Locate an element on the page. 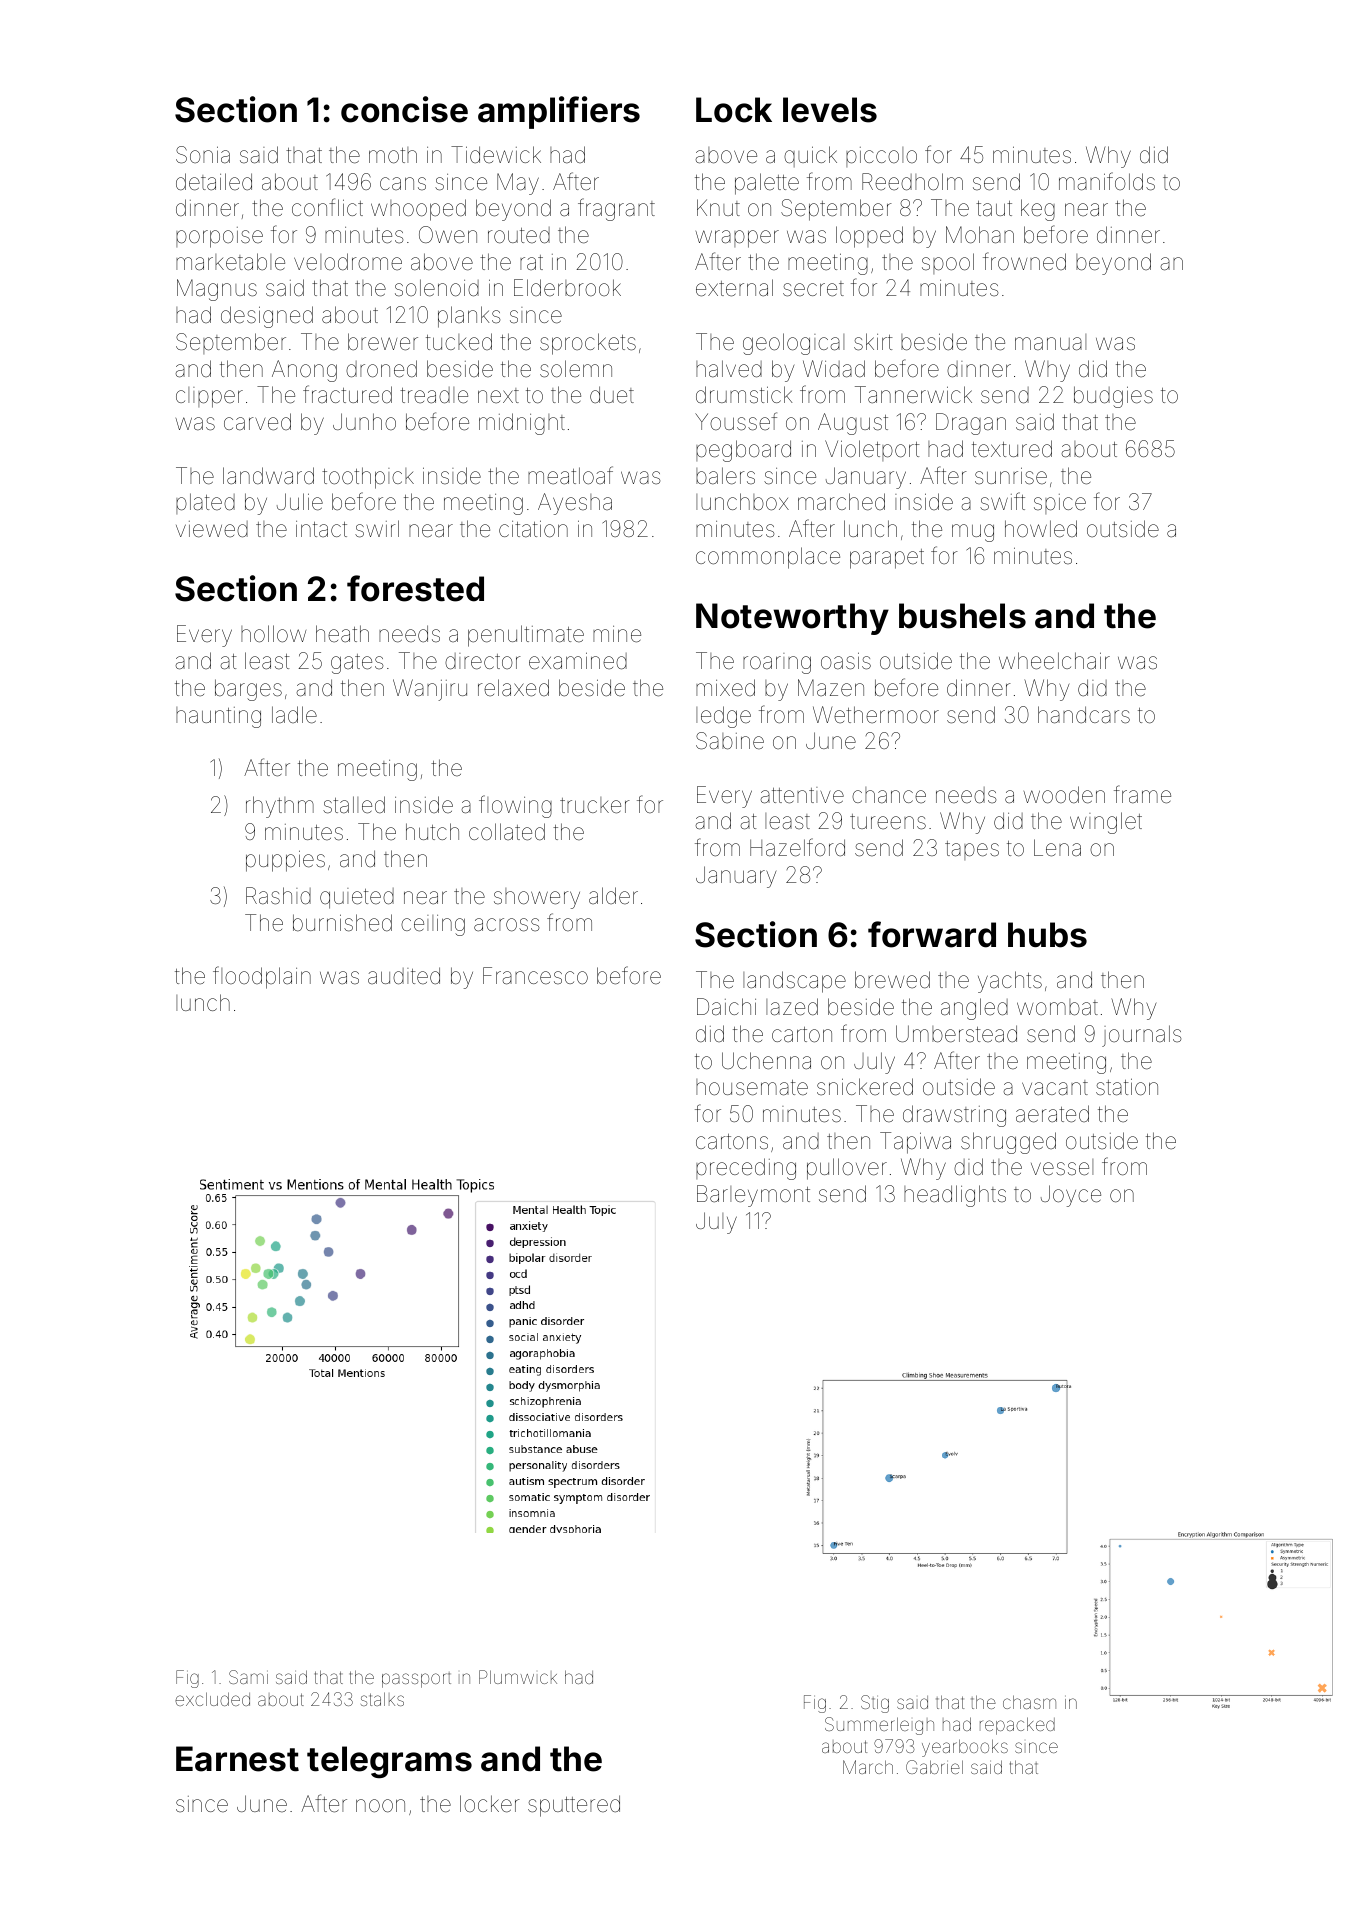  keg is located at coordinates (1038, 210).
